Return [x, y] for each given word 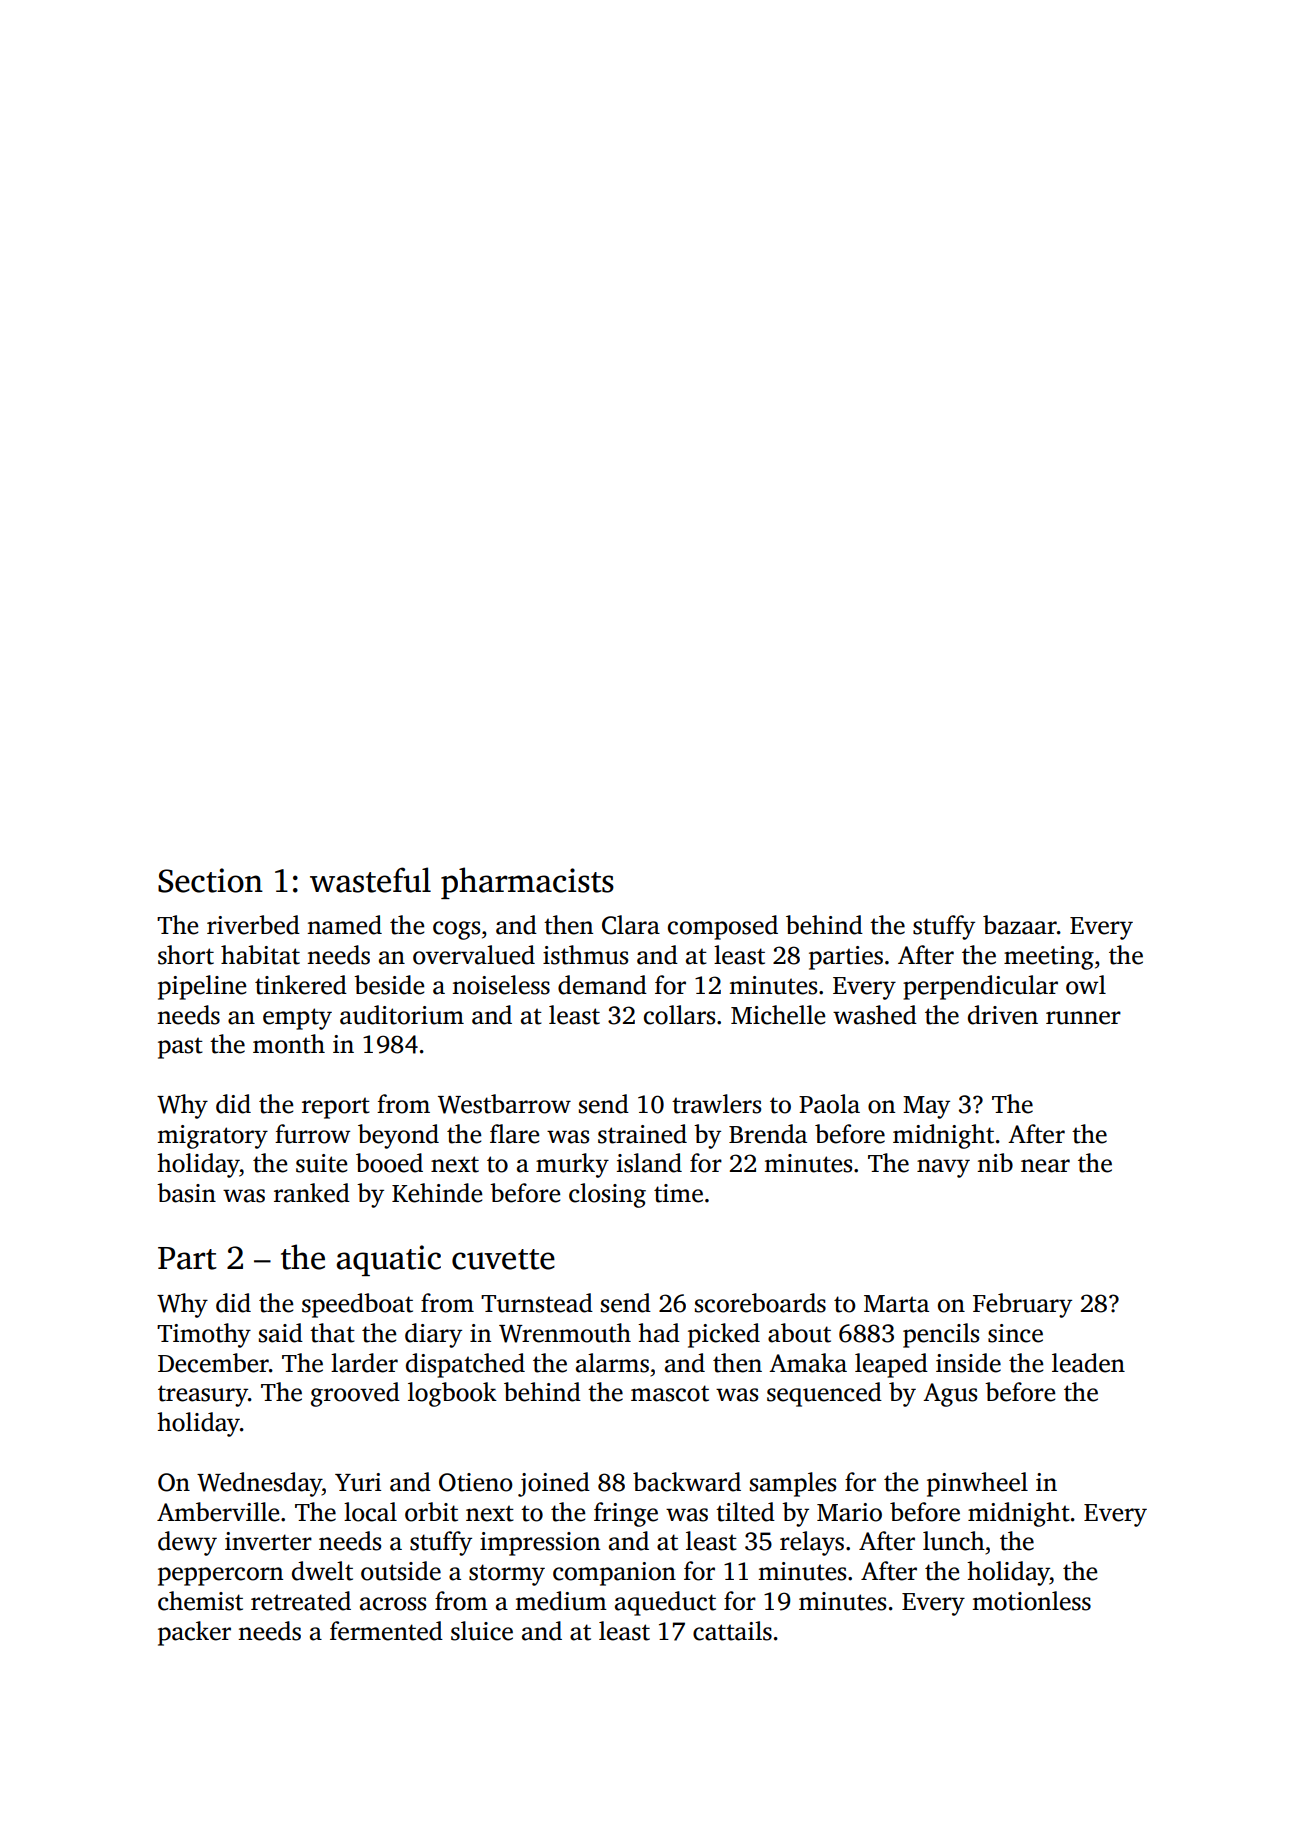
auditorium [402, 1015]
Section [210, 880]
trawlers [716, 1104]
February [1022, 1305]
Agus [950, 1395]
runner [1083, 1018]
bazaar [1020, 925]
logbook [452, 1394]
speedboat [357, 1305]
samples [793, 1484]
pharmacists [527, 883]
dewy [187, 1543]
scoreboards [760, 1303]
